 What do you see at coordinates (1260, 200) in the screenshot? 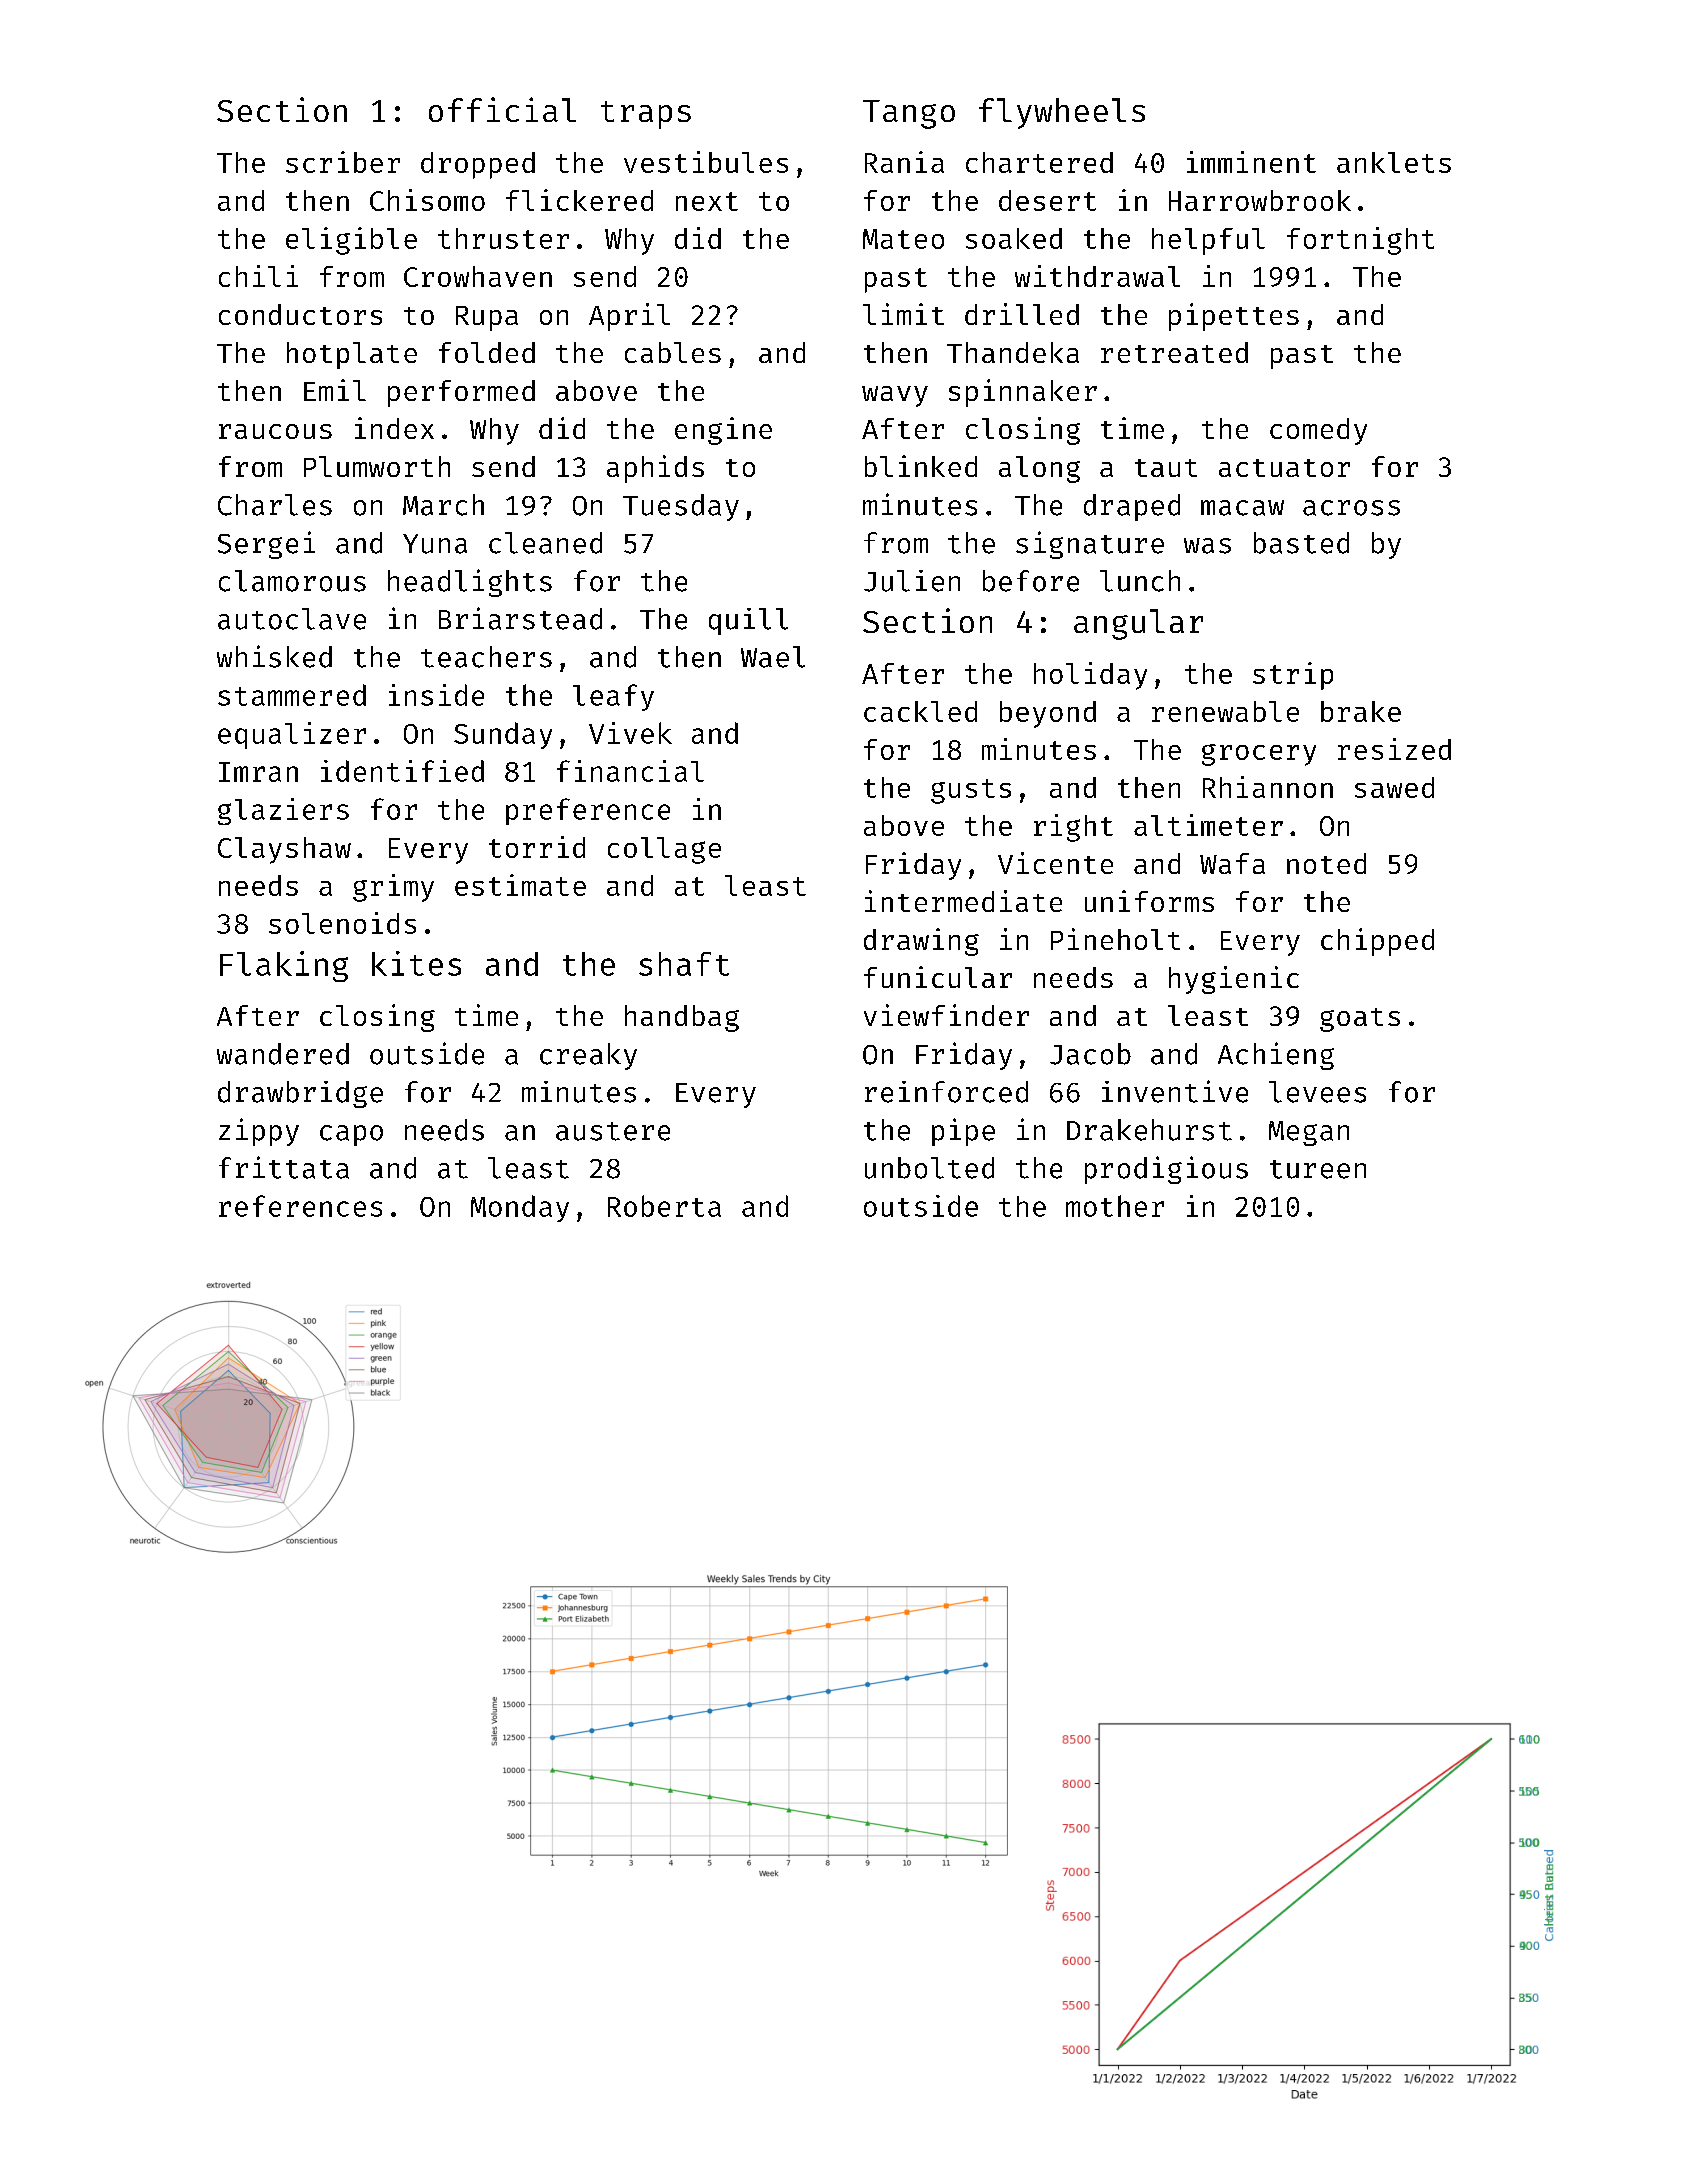
I see `Harrowbrook` at bounding box center [1260, 200].
